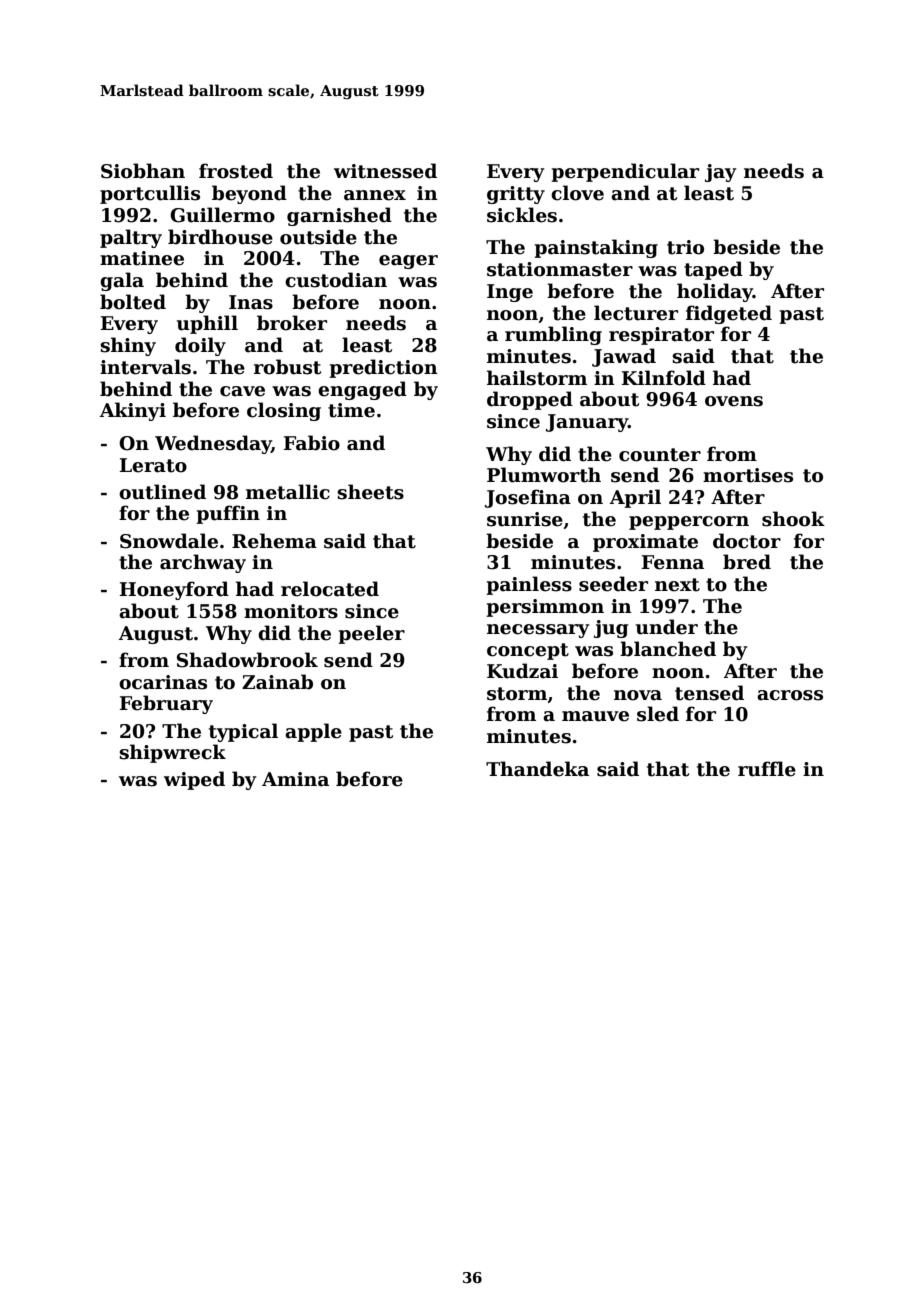 Image resolution: width=924 pixels, height=1311 pixels. What do you see at coordinates (516, 195) in the screenshot?
I see `gritty` at bounding box center [516, 195].
